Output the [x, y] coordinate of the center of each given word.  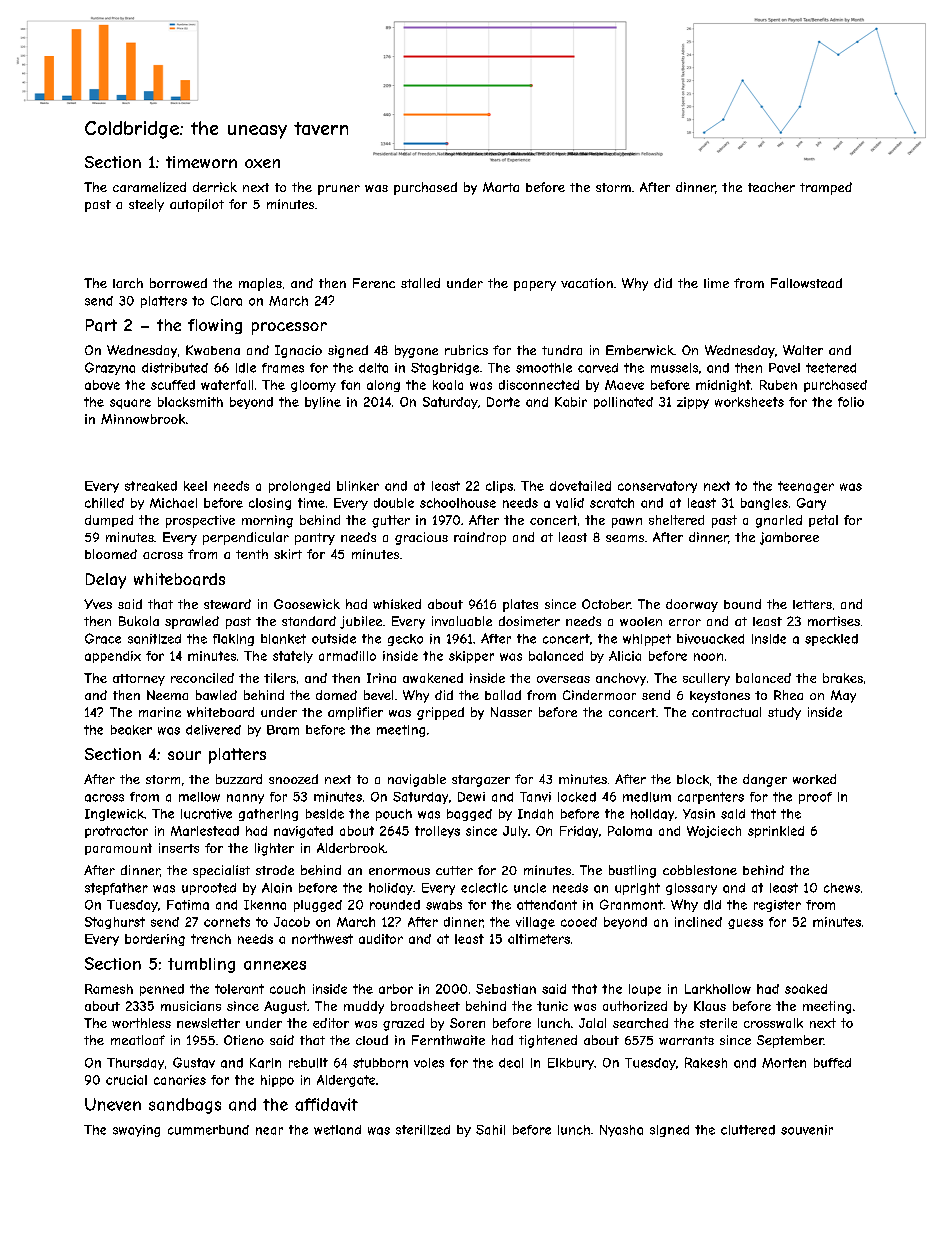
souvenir [807, 1130]
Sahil [490, 1130]
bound [742, 604]
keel [195, 486]
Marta [501, 187]
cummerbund [208, 1130]
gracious [421, 538]
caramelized [149, 187]
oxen [262, 163]
